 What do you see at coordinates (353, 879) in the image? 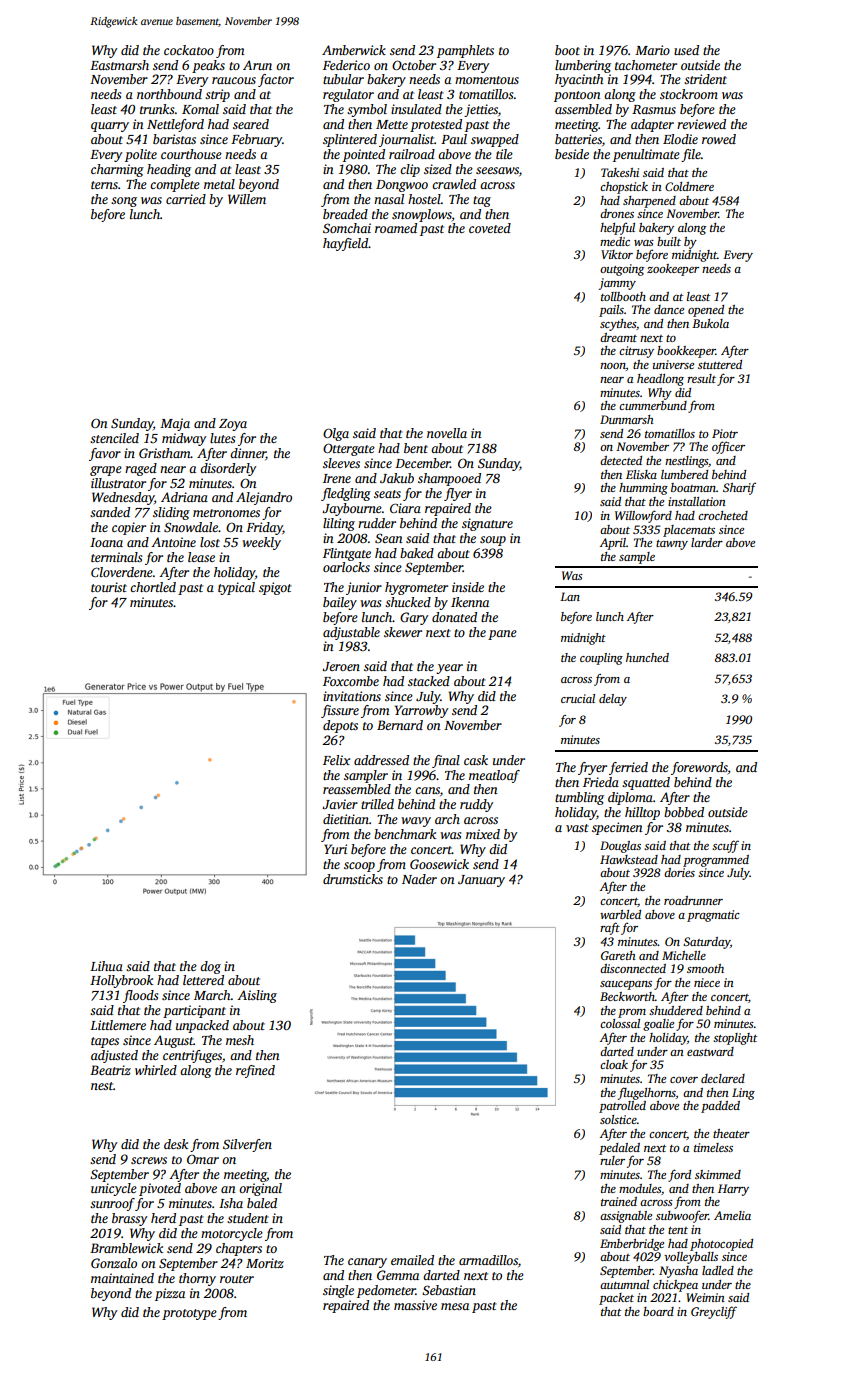
I see `drumsticks` at bounding box center [353, 879].
